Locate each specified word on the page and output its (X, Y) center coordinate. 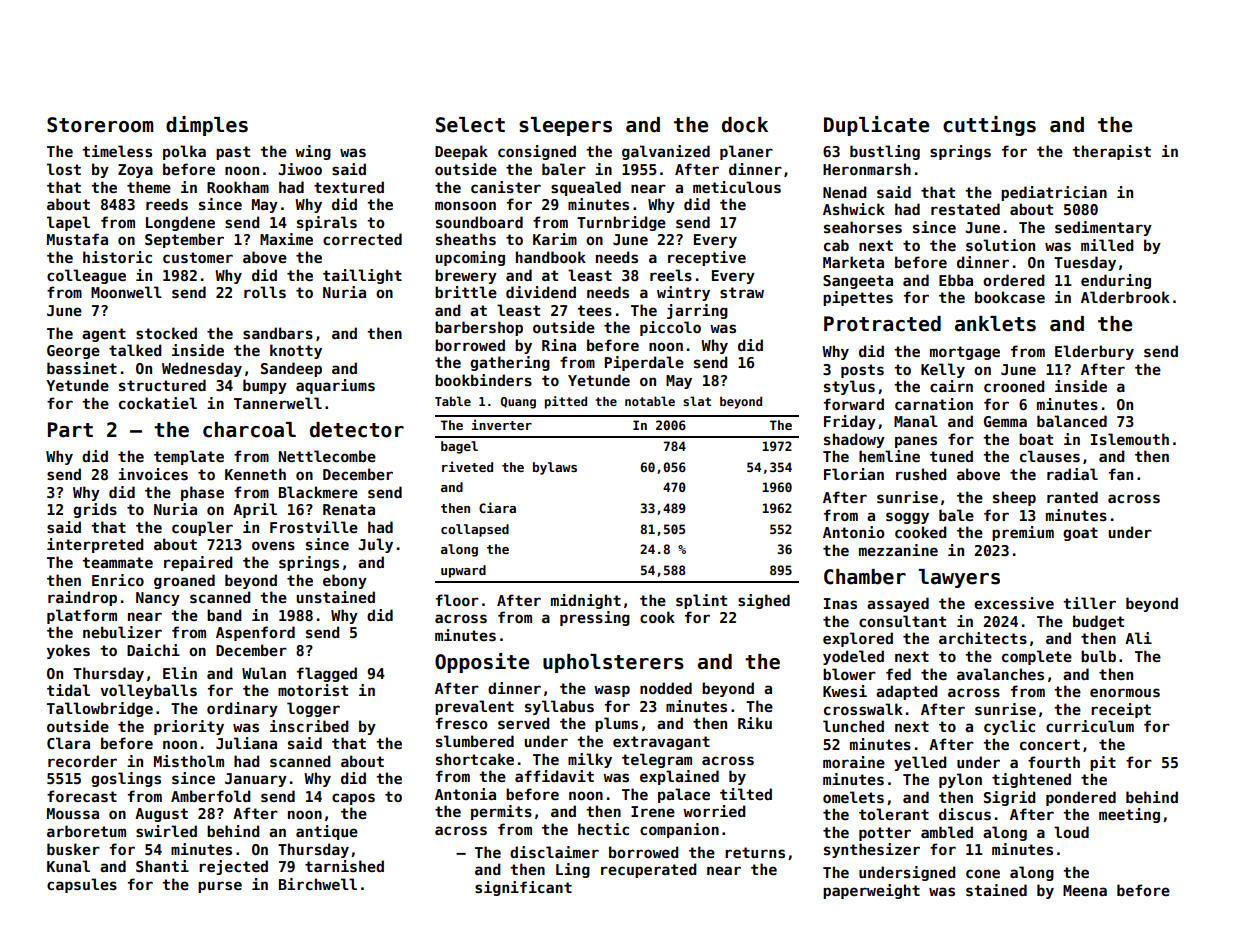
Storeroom (100, 125)
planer (746, 152)
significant (523, 888)
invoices (153, 474)
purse (220, 887)
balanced (1072, 421)
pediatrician (1054, 193)
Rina (559, 345)
